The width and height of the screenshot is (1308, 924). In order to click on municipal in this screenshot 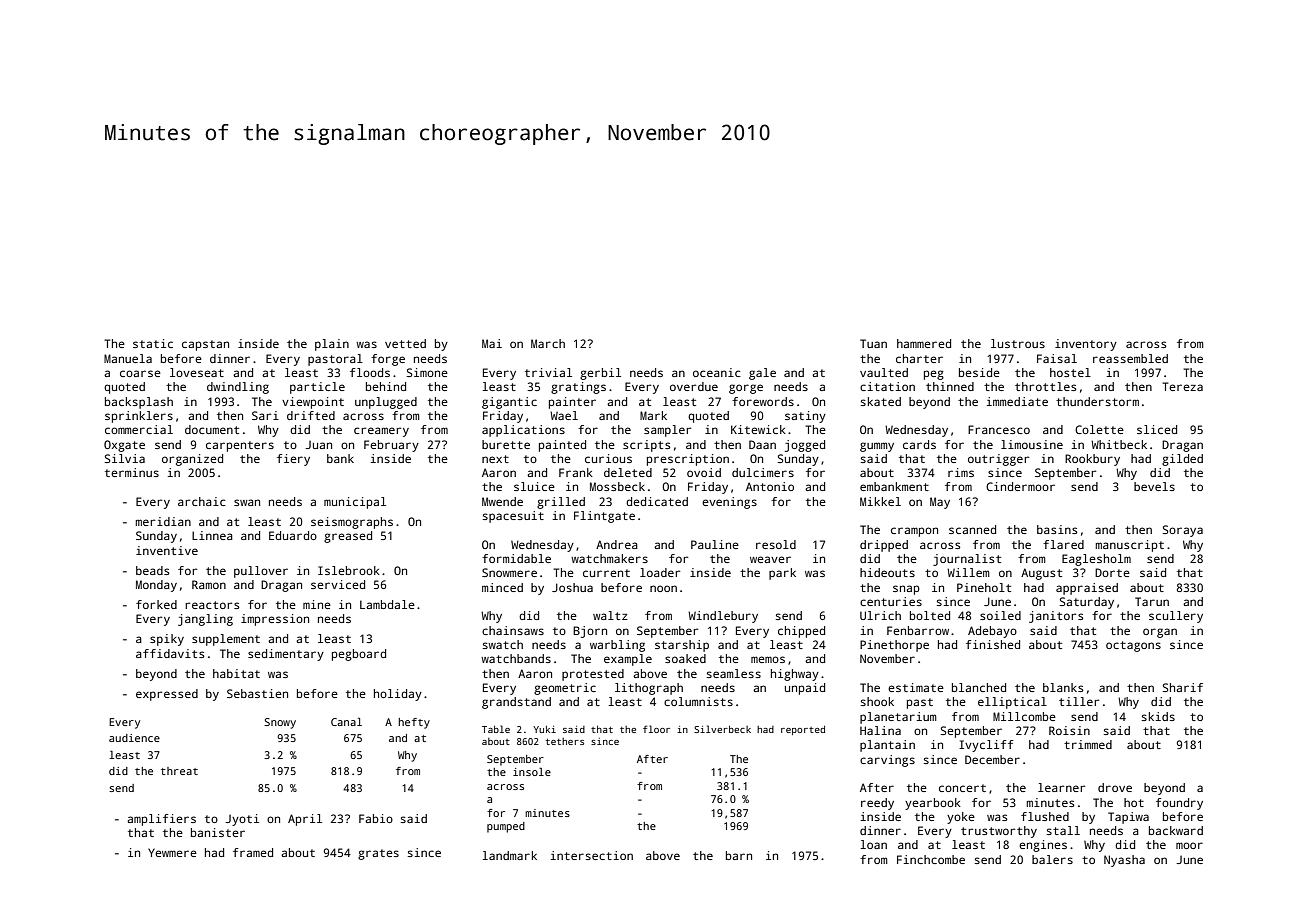, I will do `click(355, 503)`.
